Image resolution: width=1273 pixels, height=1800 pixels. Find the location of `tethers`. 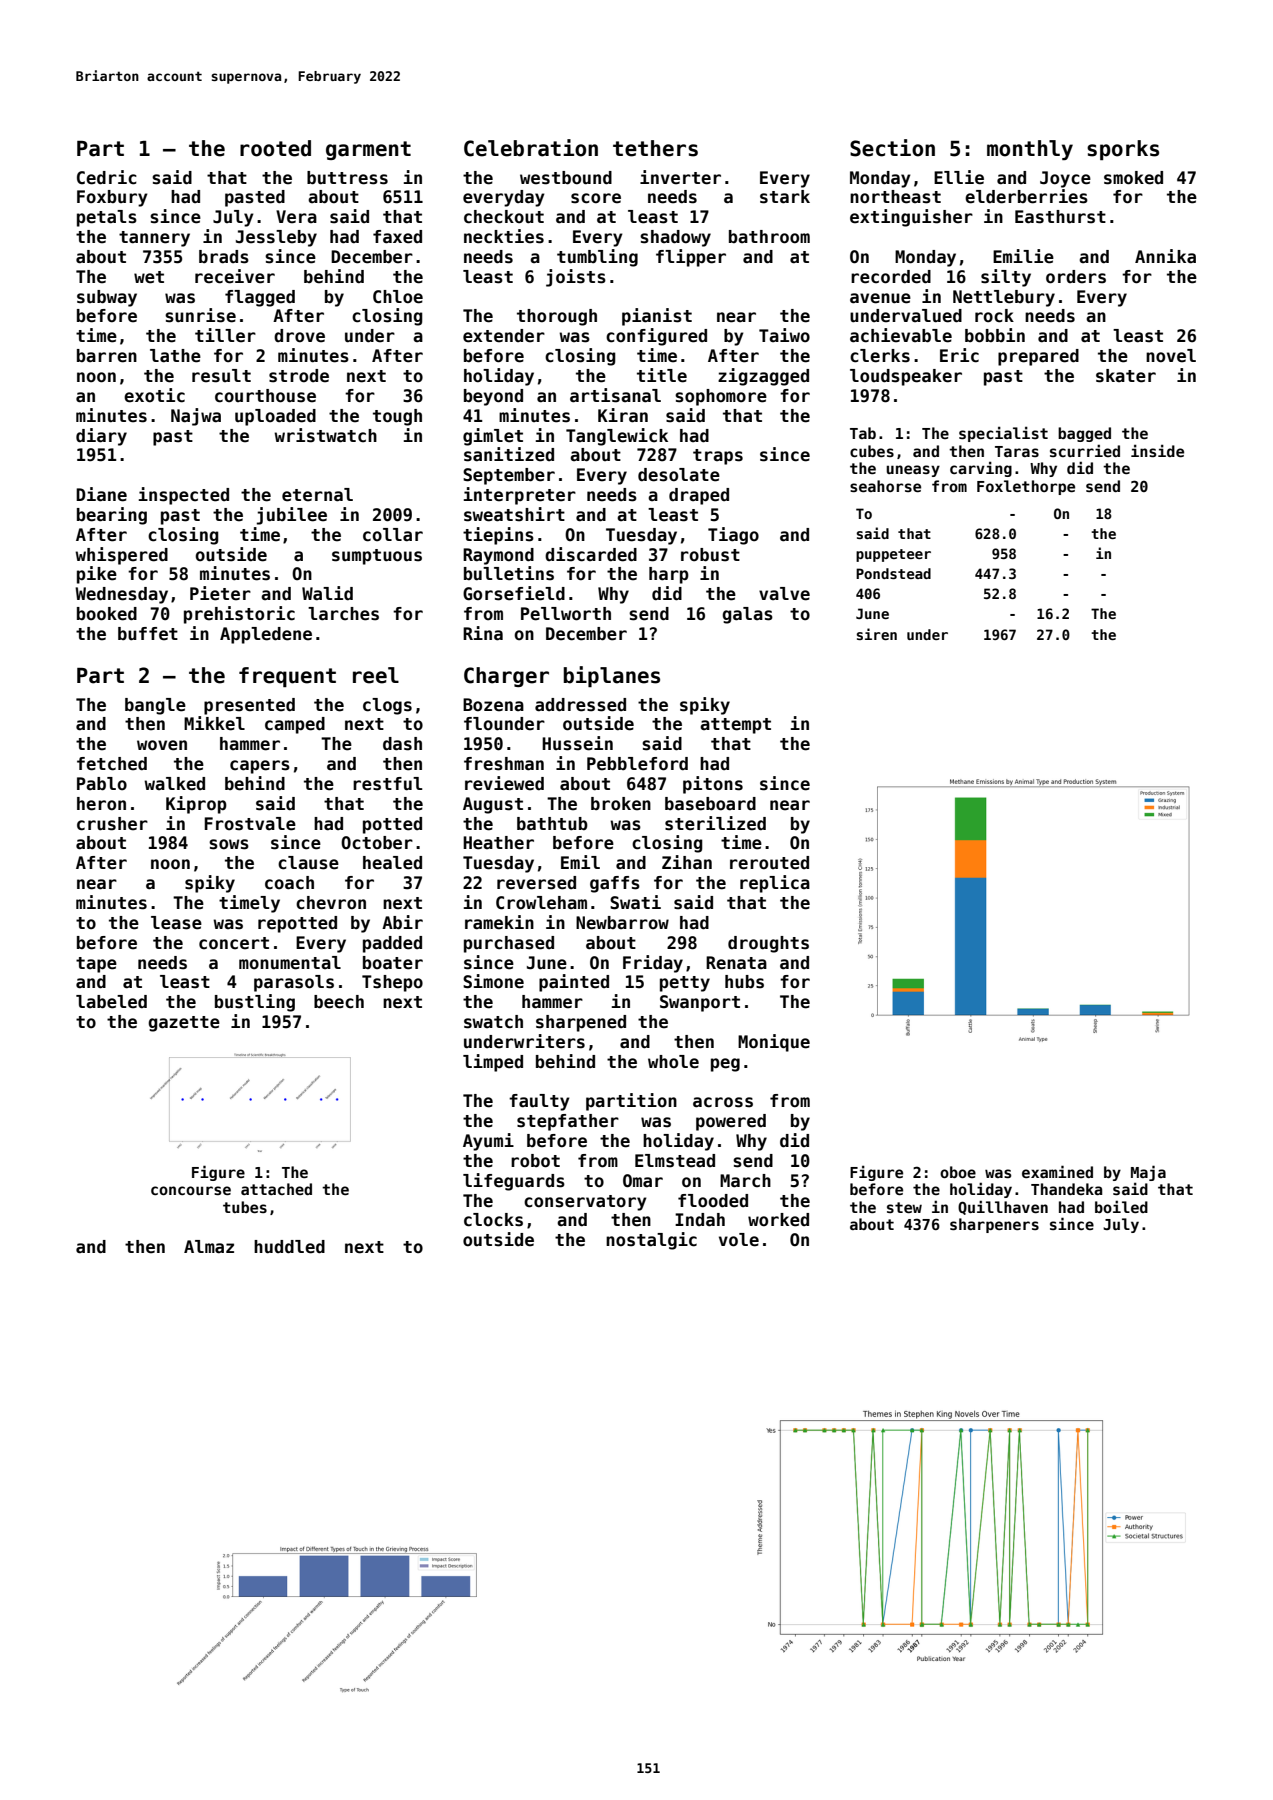

tethers is located at coordinates (655, 148).
